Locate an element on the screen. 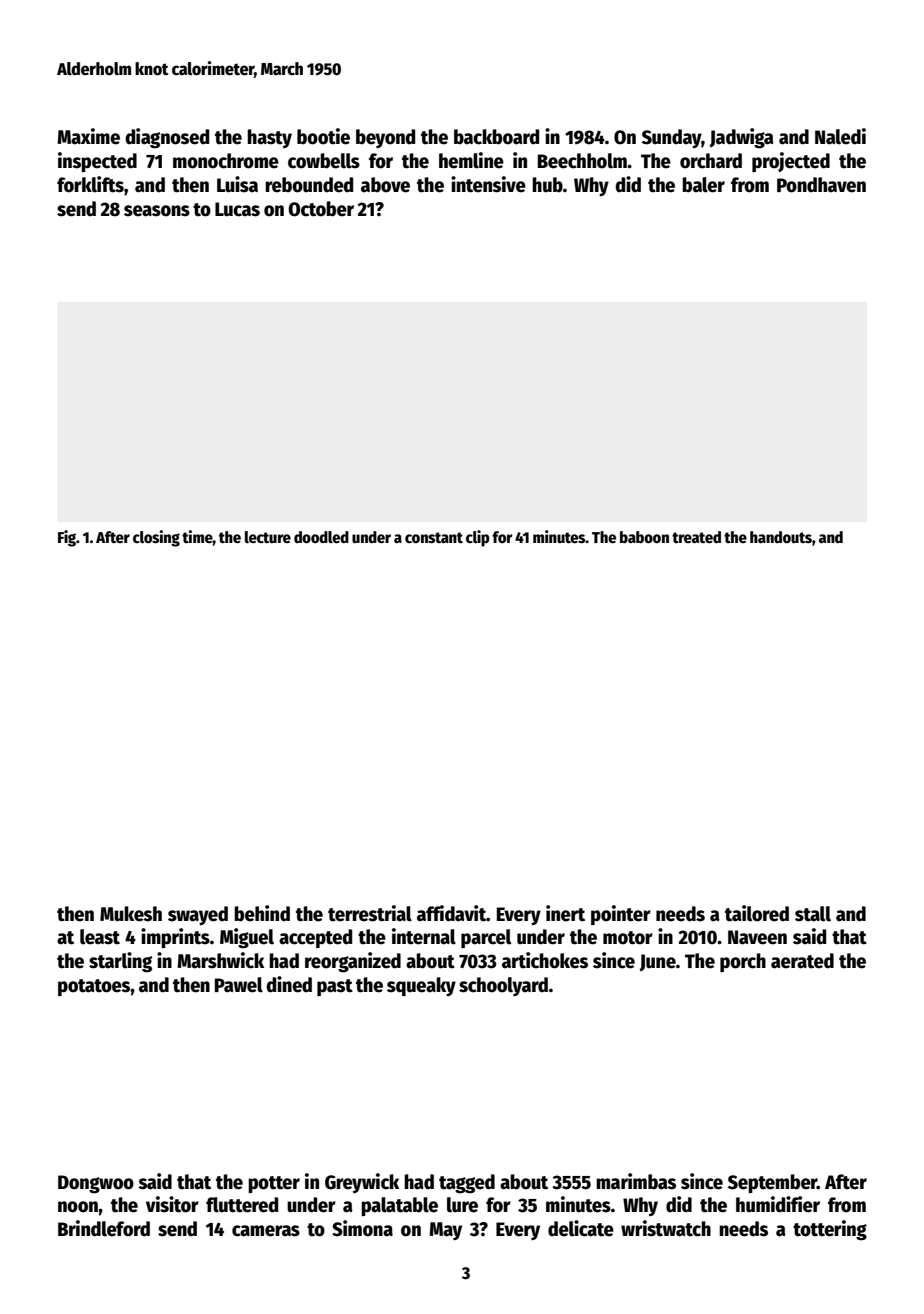  Pondhaven is located at coordinates (821, 185).
